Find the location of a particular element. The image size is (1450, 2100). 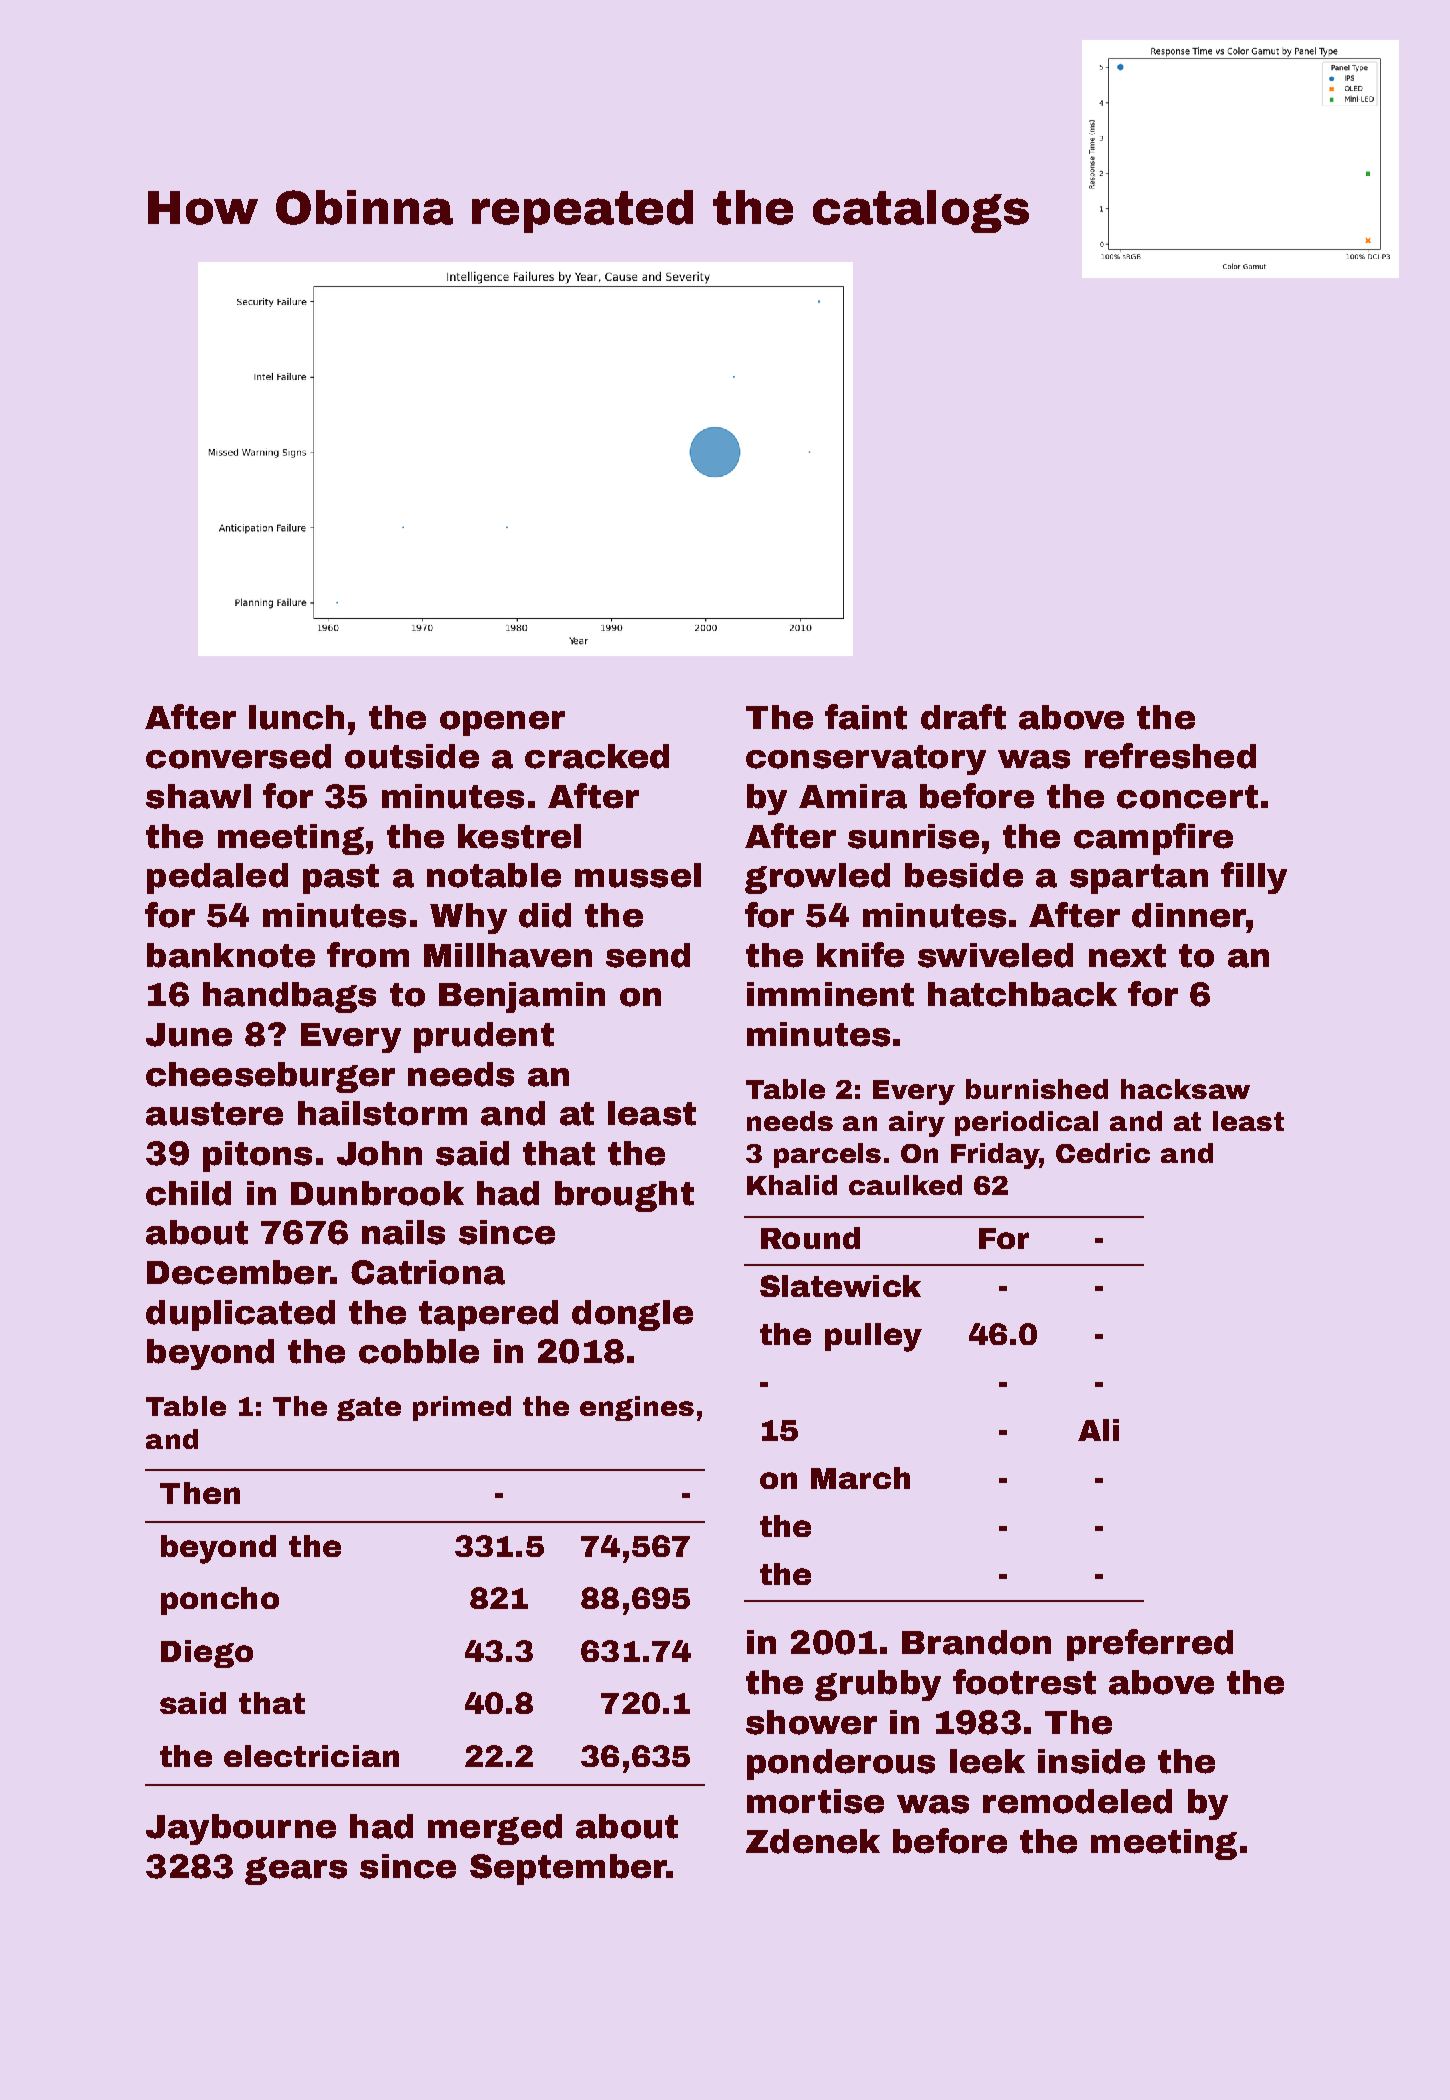

banknote is located at coordinates (231, 955).
